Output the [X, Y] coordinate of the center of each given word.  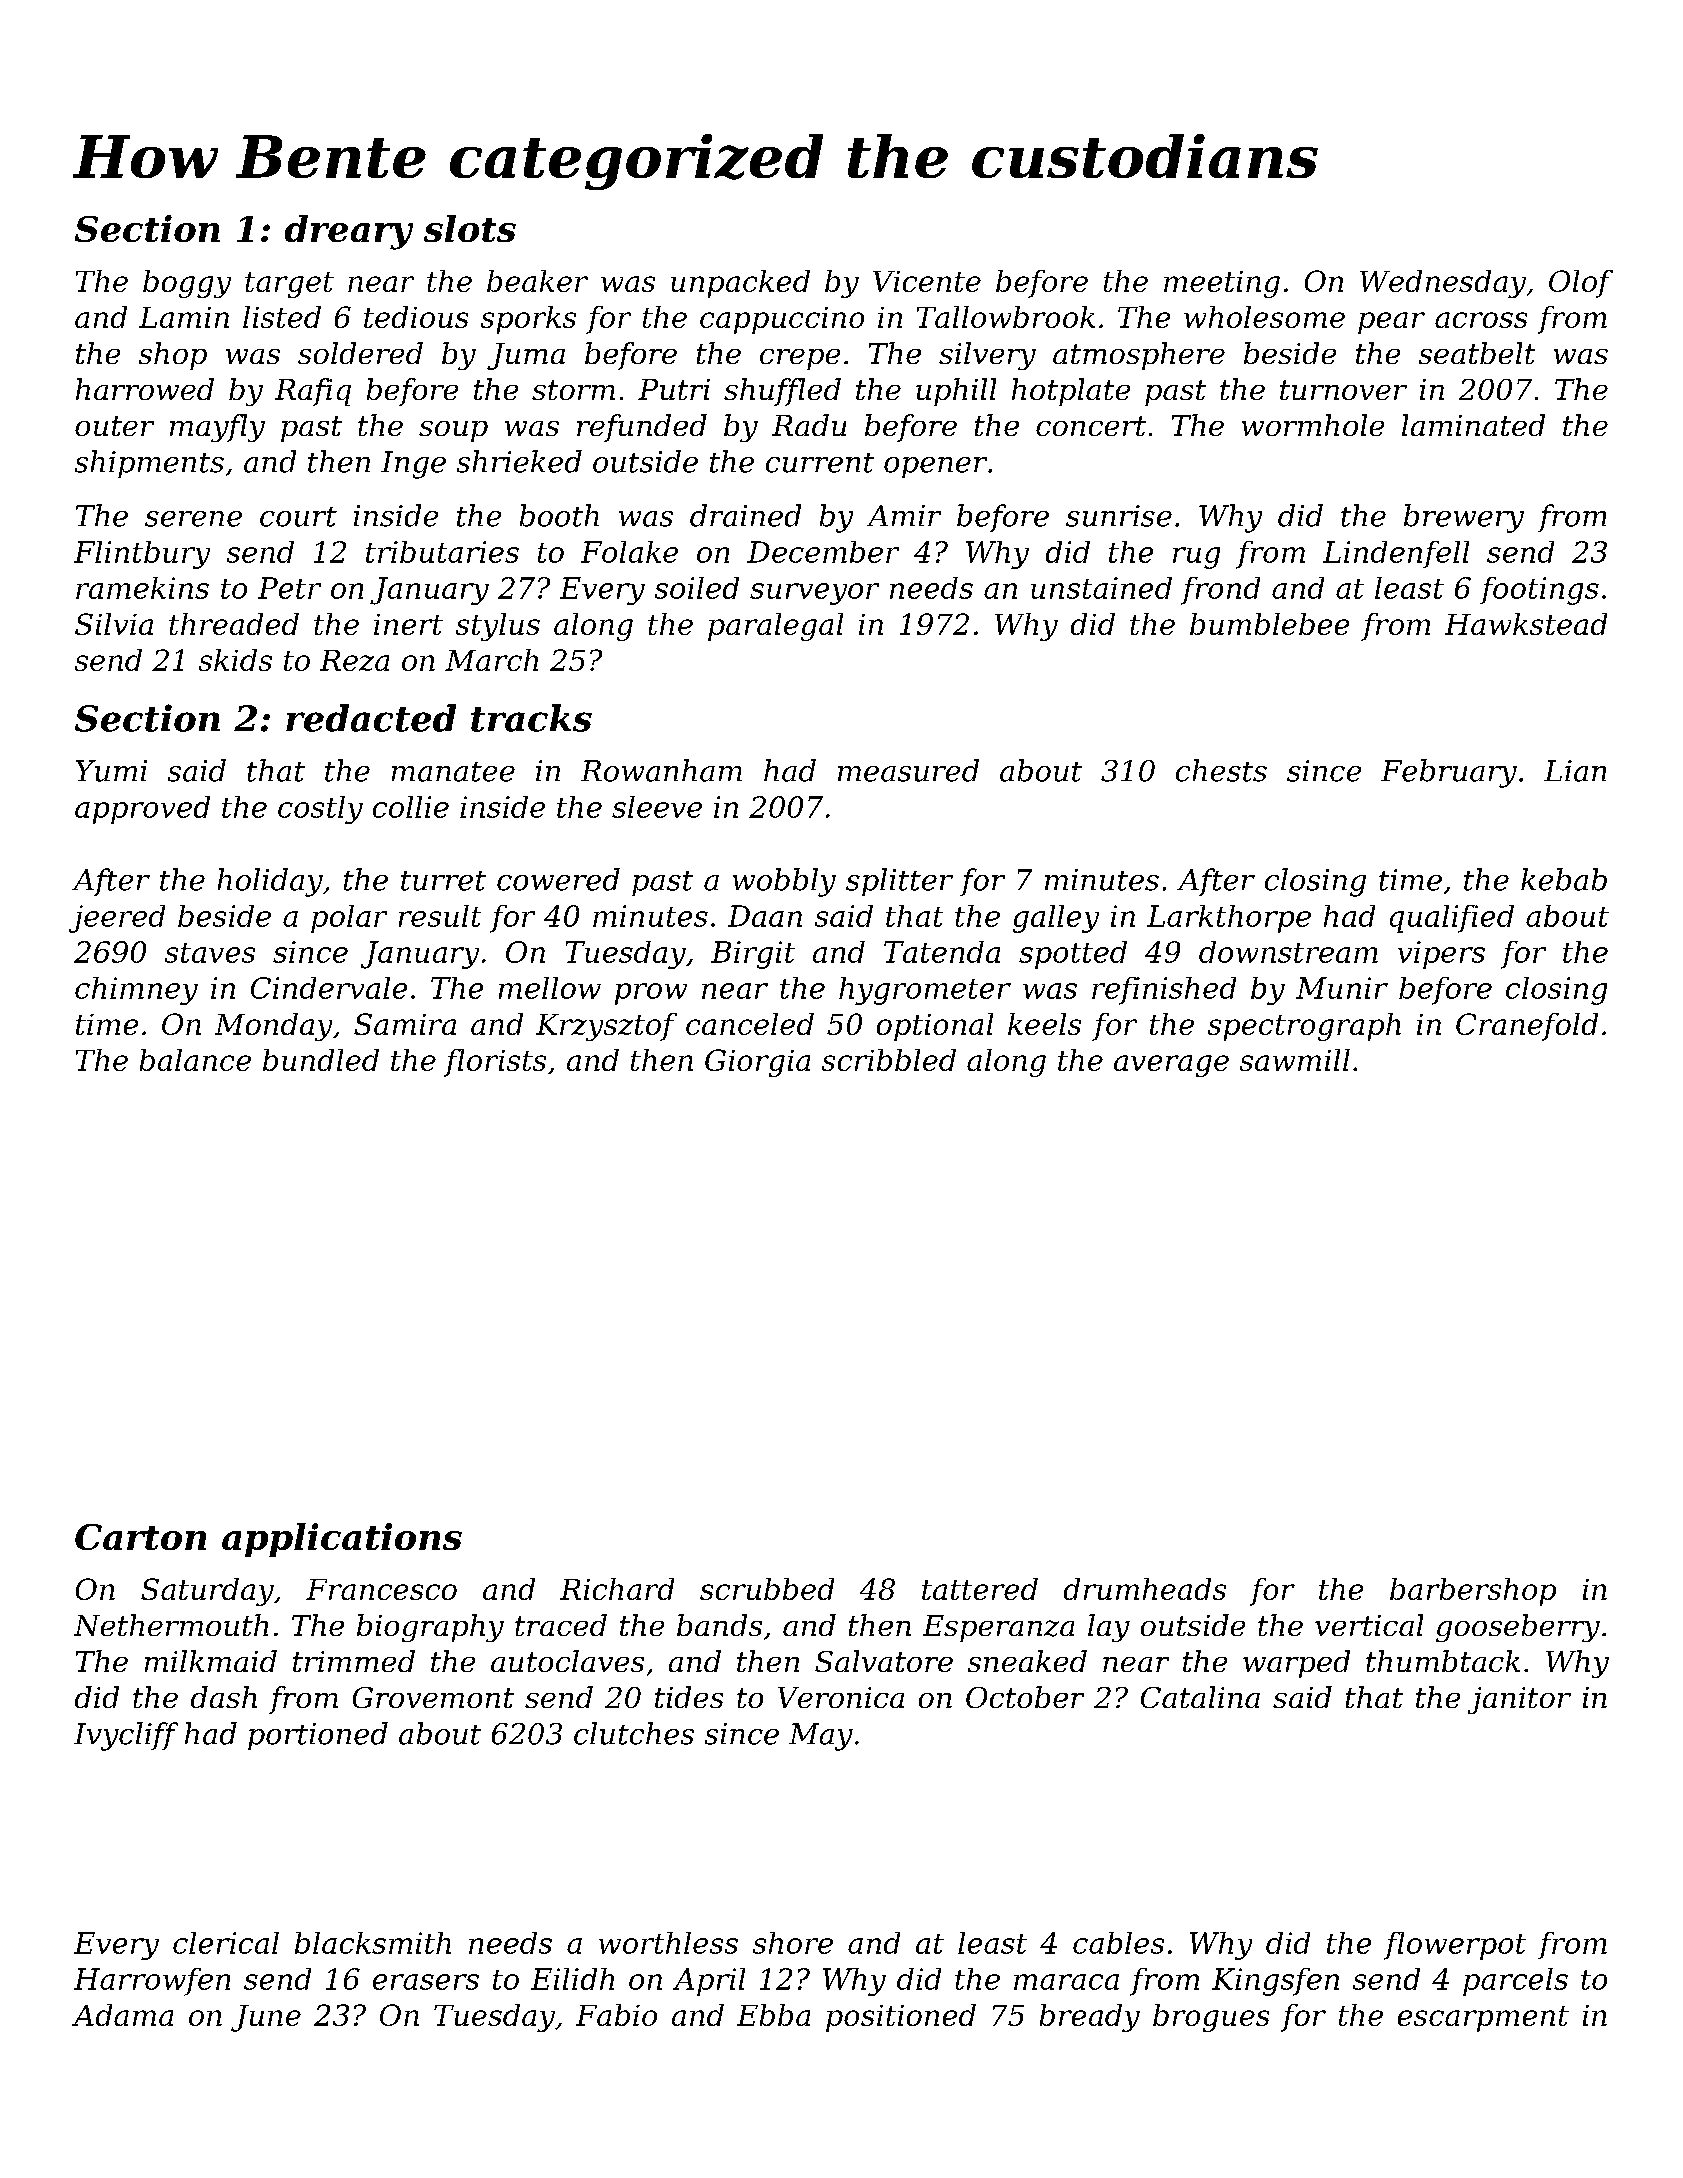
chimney [136, 991]
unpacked [740, 284]
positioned [901, 2018]
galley [1056, 919]
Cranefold [1527, 1027]
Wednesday [1443, 284]
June [266, 2018]
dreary [349, 232]
